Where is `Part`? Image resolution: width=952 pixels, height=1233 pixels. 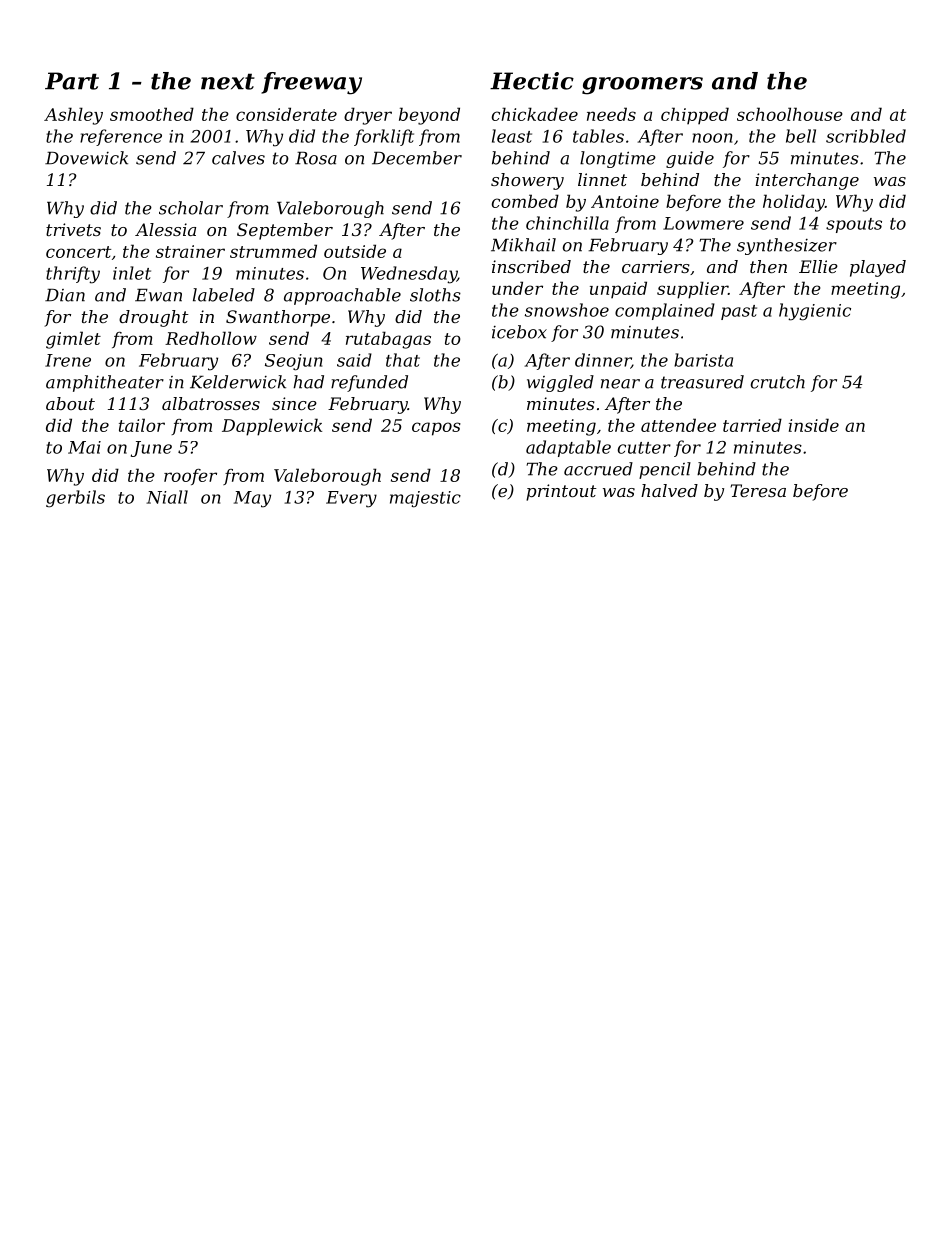 Part is located at coordinates (72, 81).
